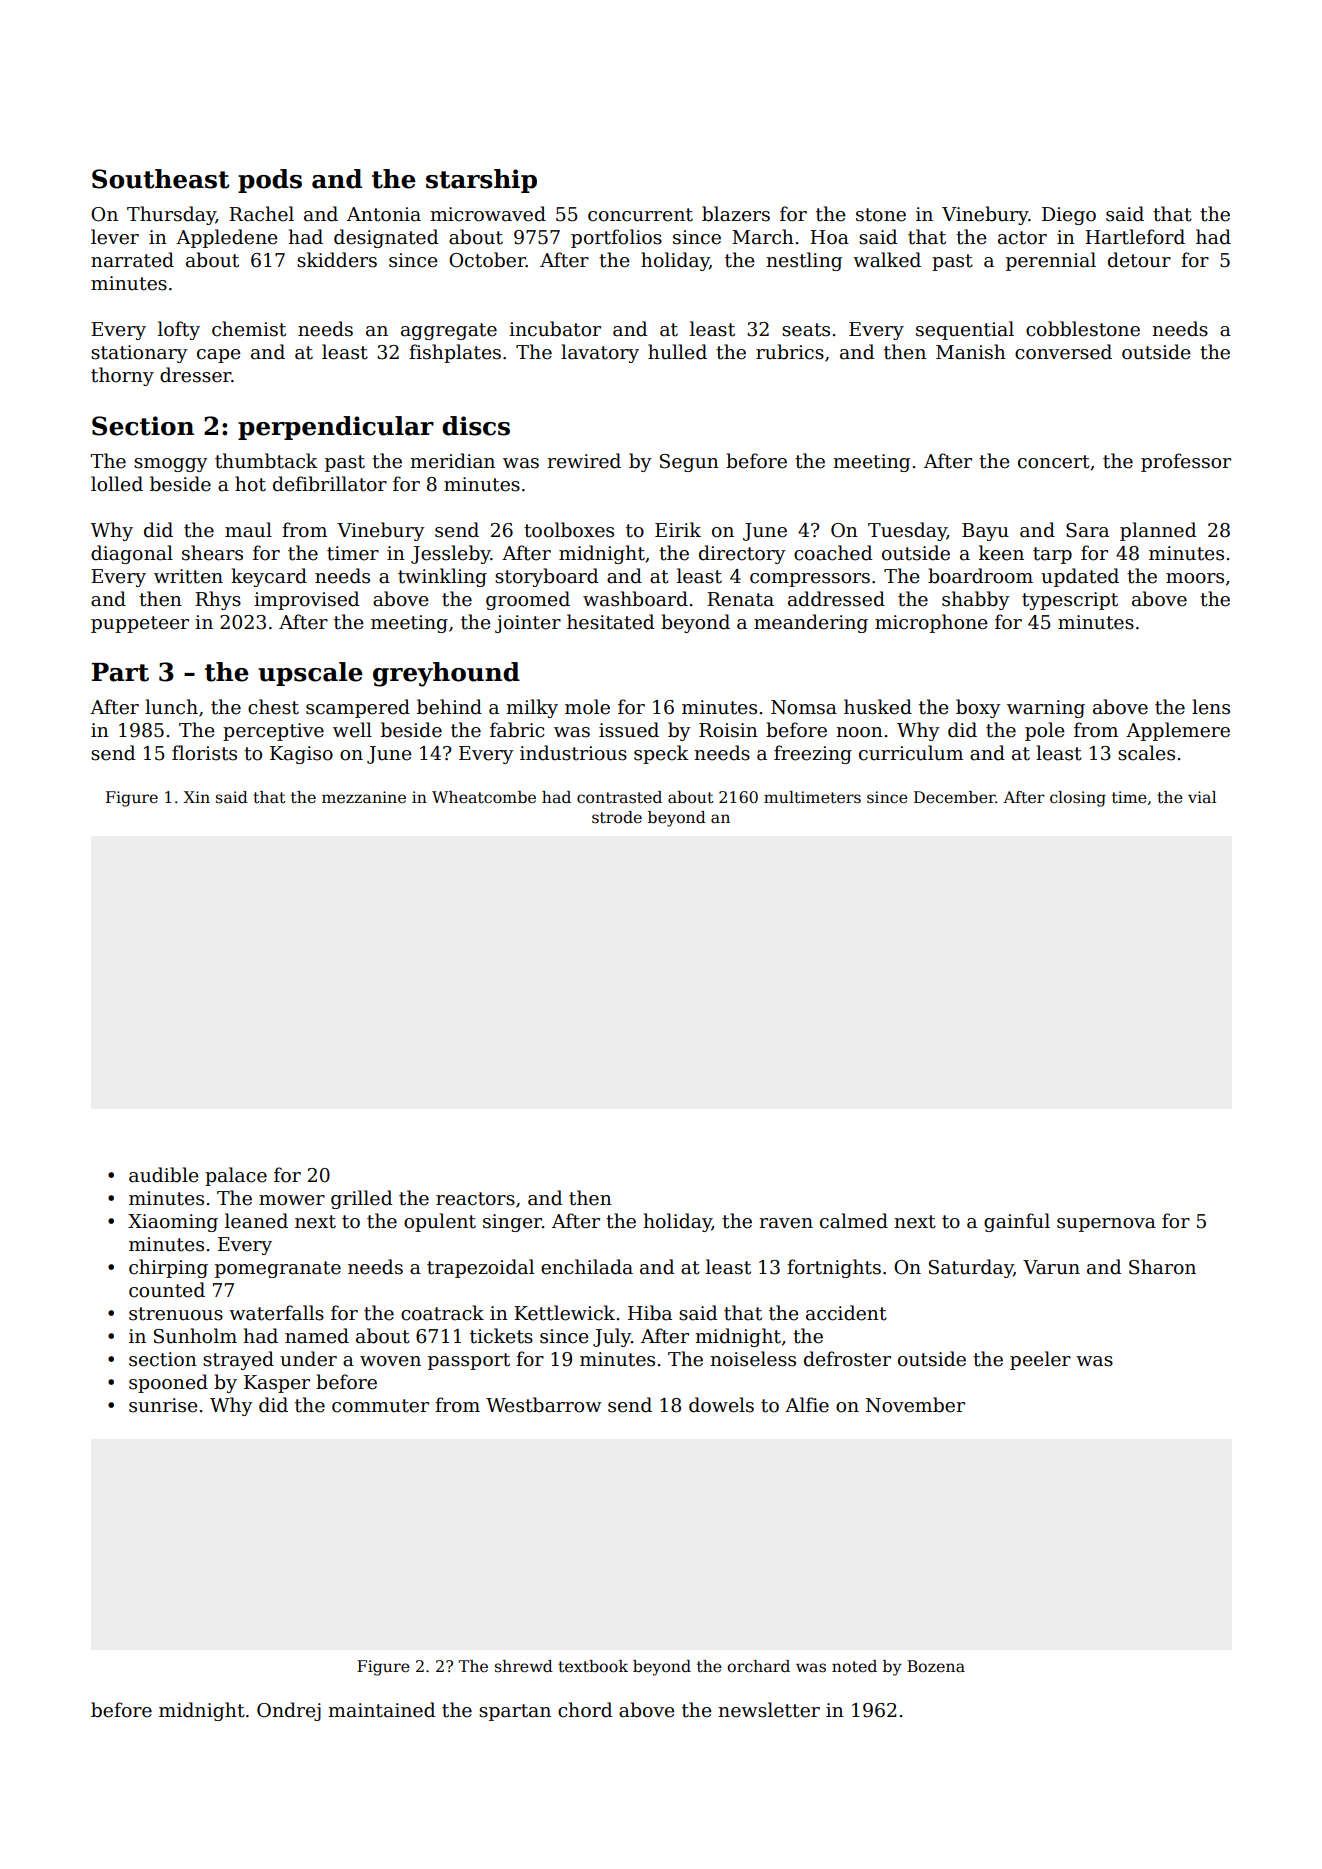 Image resolution: width=1322 pixels, height=1869 pixels. What do you see at coordinates (1069, 216) in the page?
I see `Diego` at bounding box center [1069, 216].
